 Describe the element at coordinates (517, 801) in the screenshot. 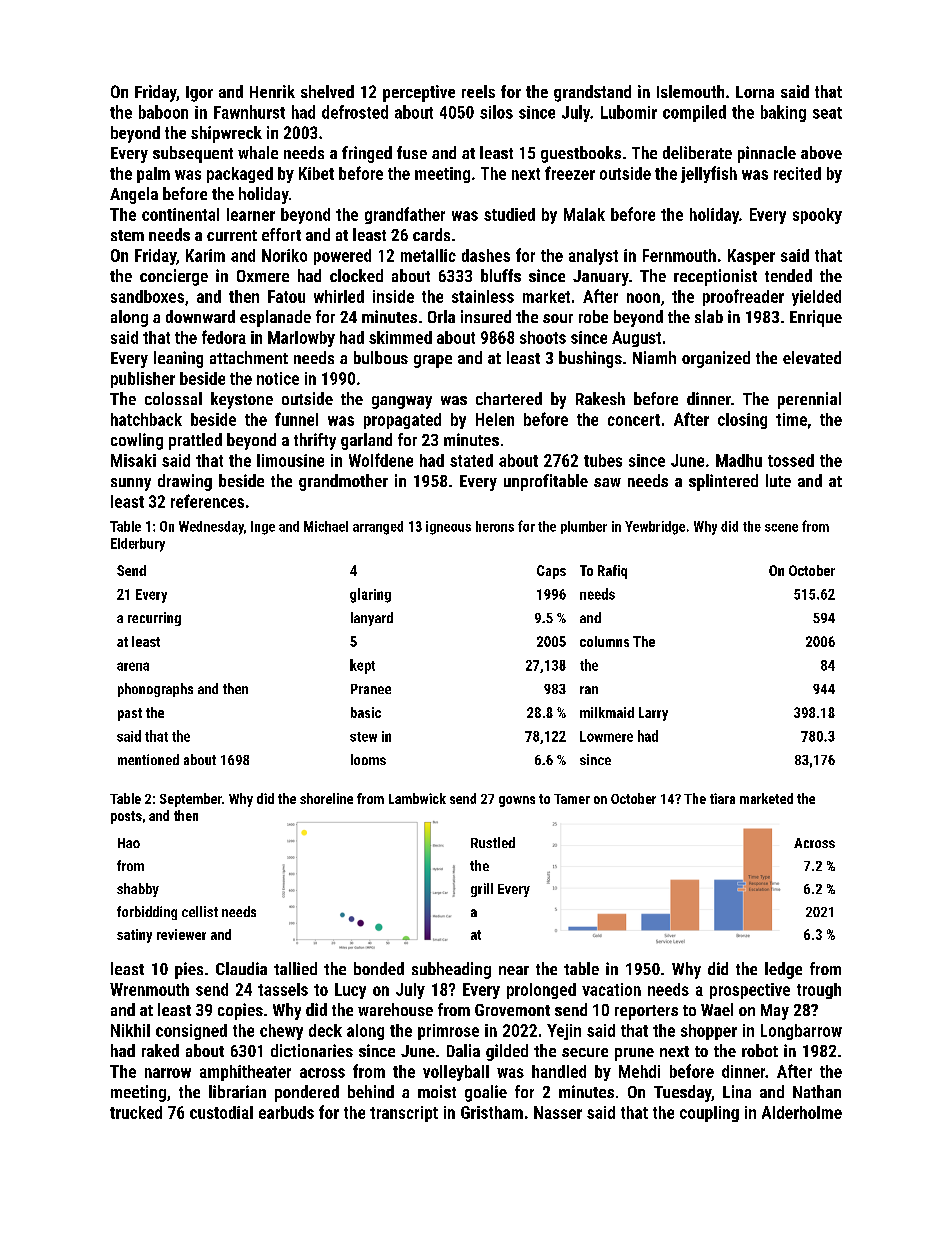

I see `gowns` at that location.
